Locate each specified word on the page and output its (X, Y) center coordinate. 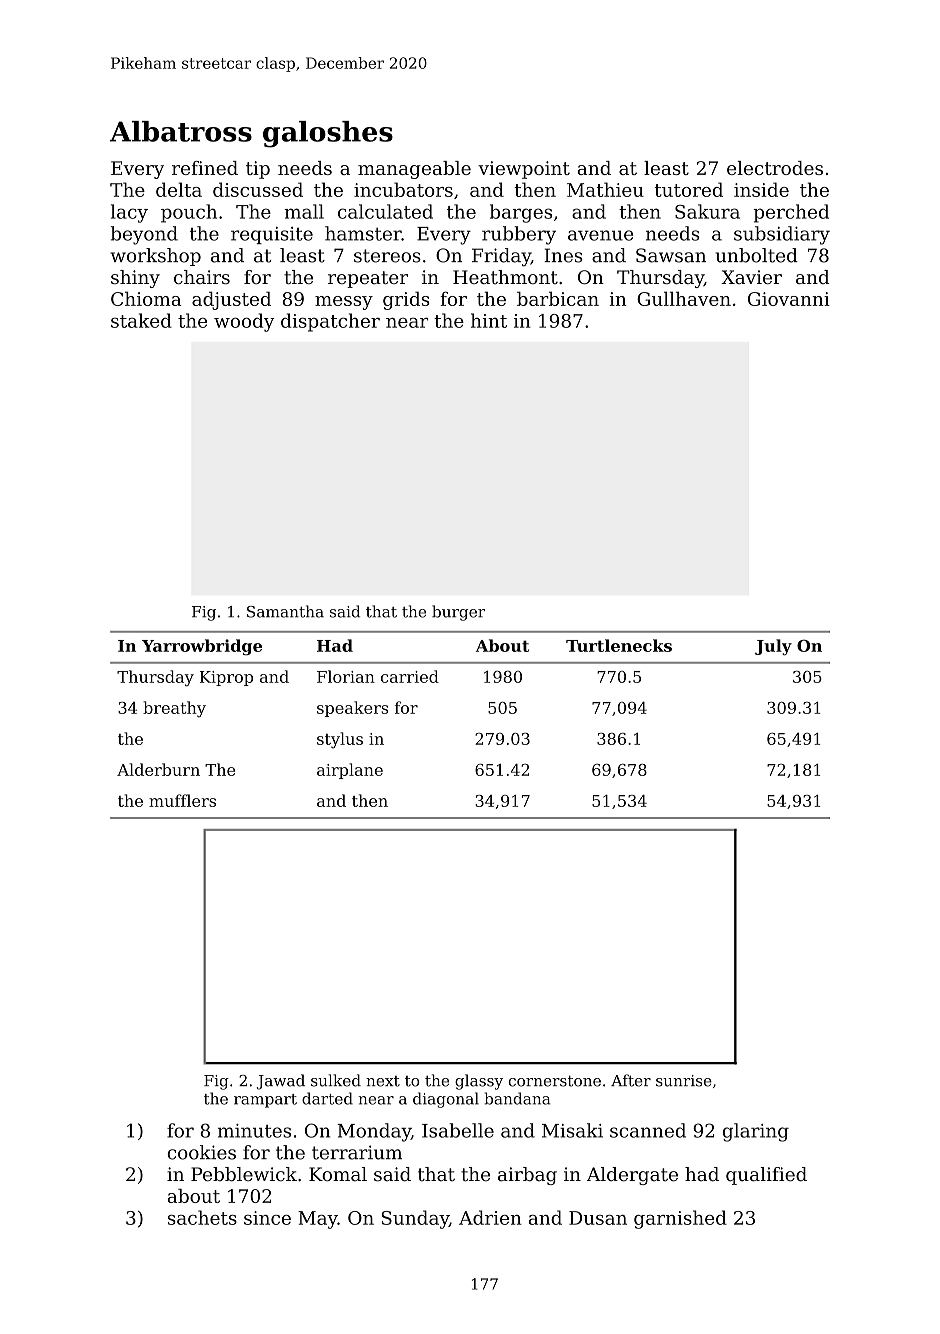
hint (489, 320)
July (773, 647)
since (267, 1218)
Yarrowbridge (202, 647)
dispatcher (330, 322)
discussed (258, 189)
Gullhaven (684, 298)
